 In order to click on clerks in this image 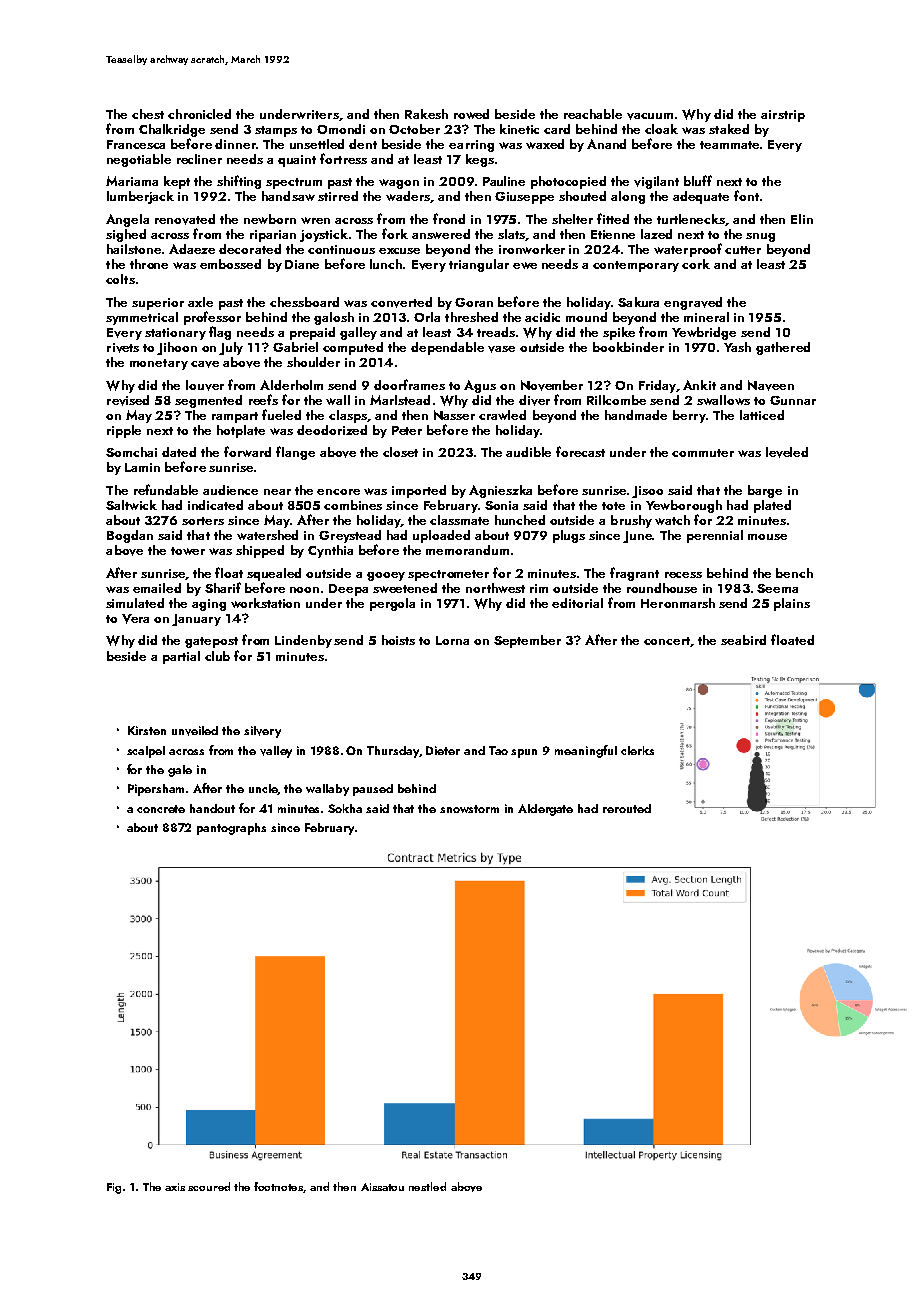, I will do `click(637, 750)`.
